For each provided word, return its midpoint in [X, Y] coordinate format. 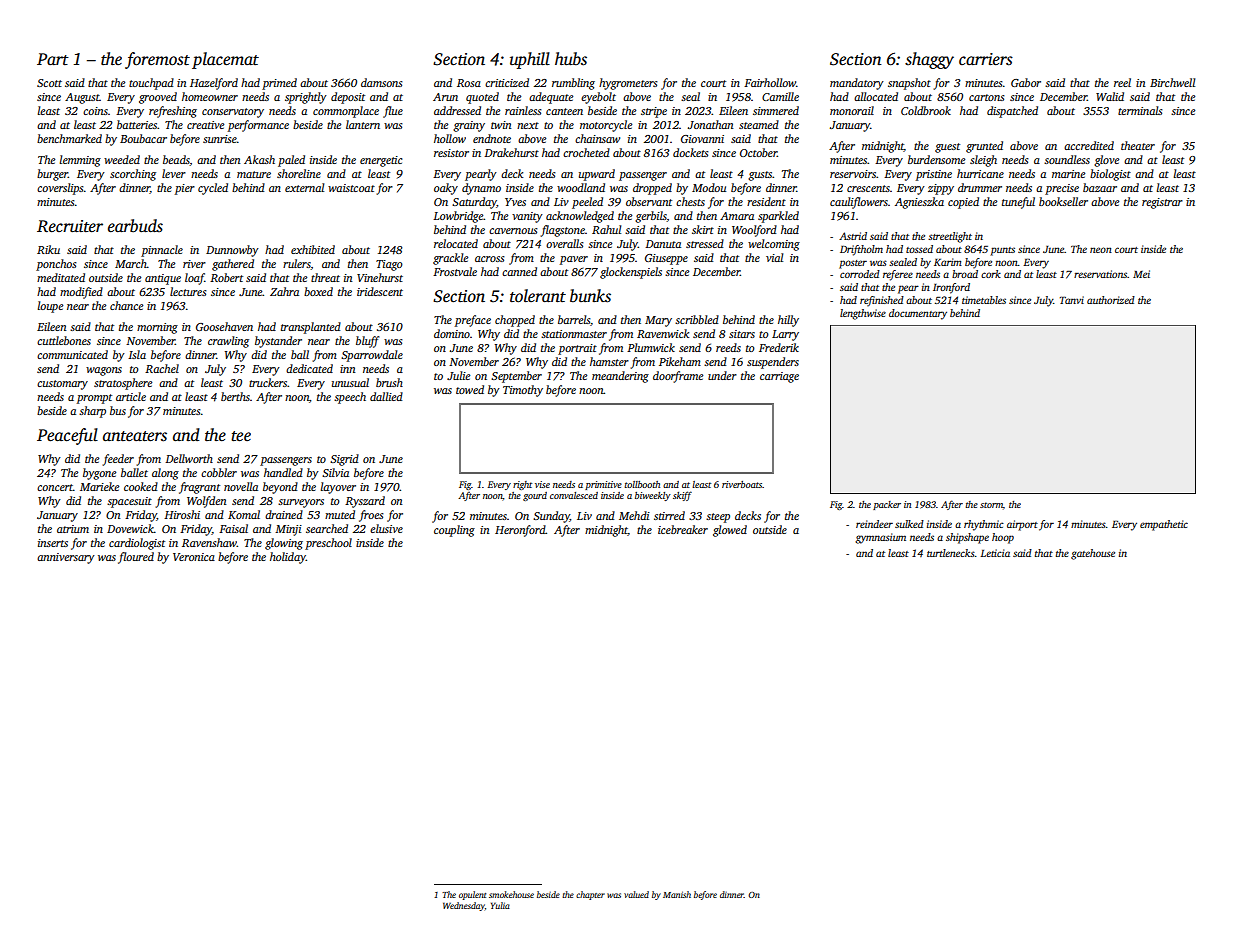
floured [136, 558]
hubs [571, 59]
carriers [986, 59]
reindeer [874, 524]
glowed [730, 531]
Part [53, 59]
